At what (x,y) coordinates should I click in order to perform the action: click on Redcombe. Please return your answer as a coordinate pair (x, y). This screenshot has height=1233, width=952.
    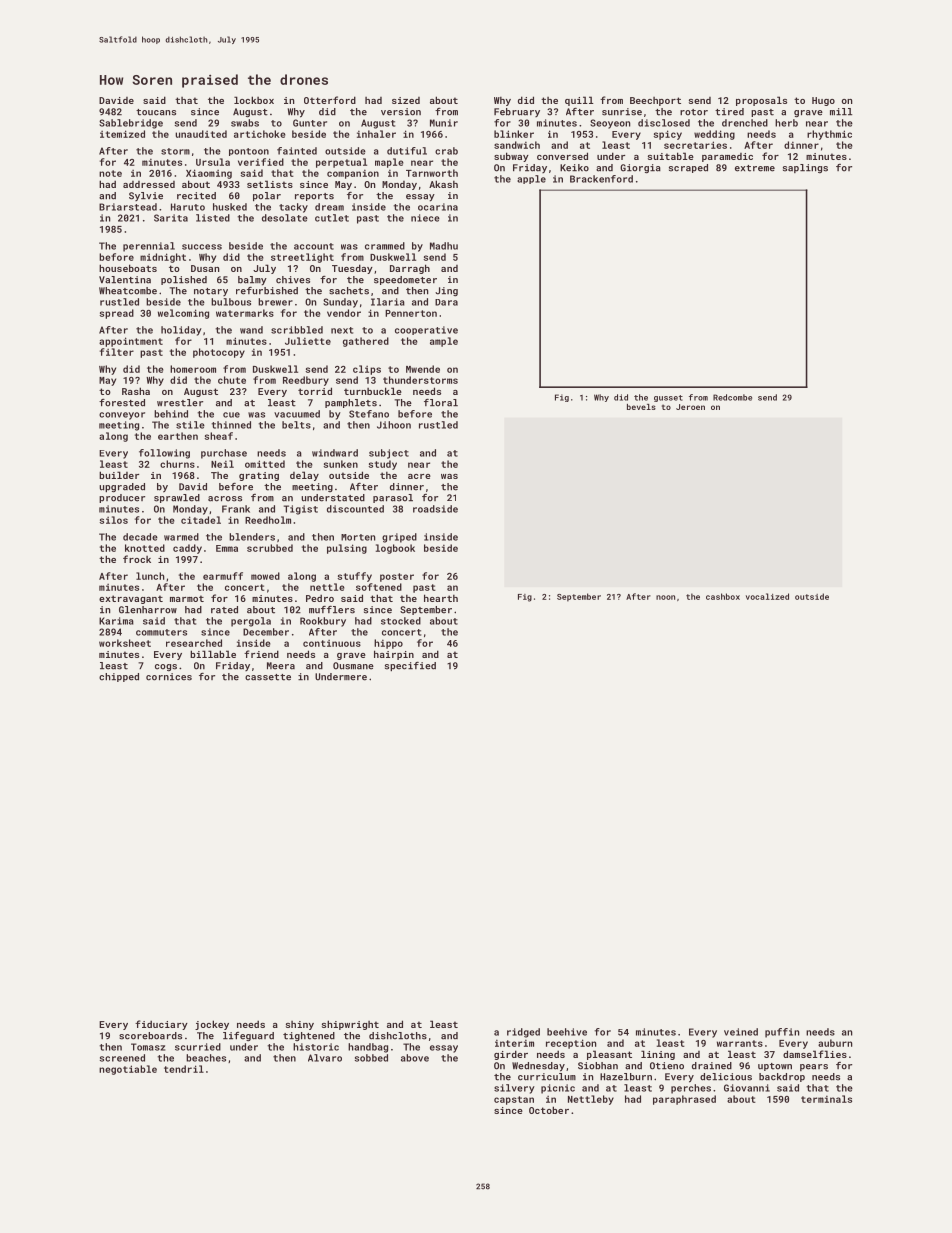
    Looking at the image, I should click on (732, 397).
